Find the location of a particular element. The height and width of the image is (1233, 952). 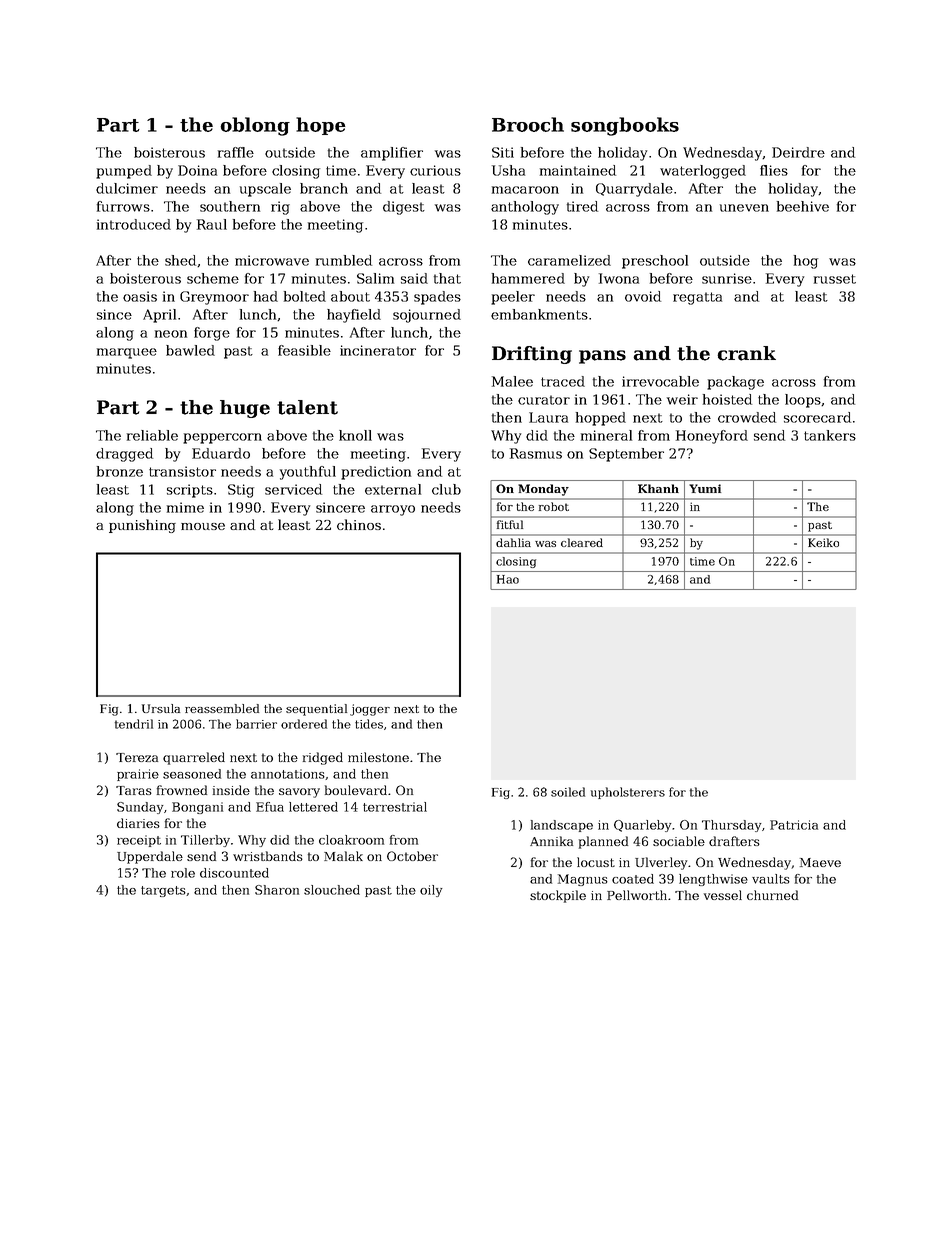

Malak is located at coordinates (343, 856).
